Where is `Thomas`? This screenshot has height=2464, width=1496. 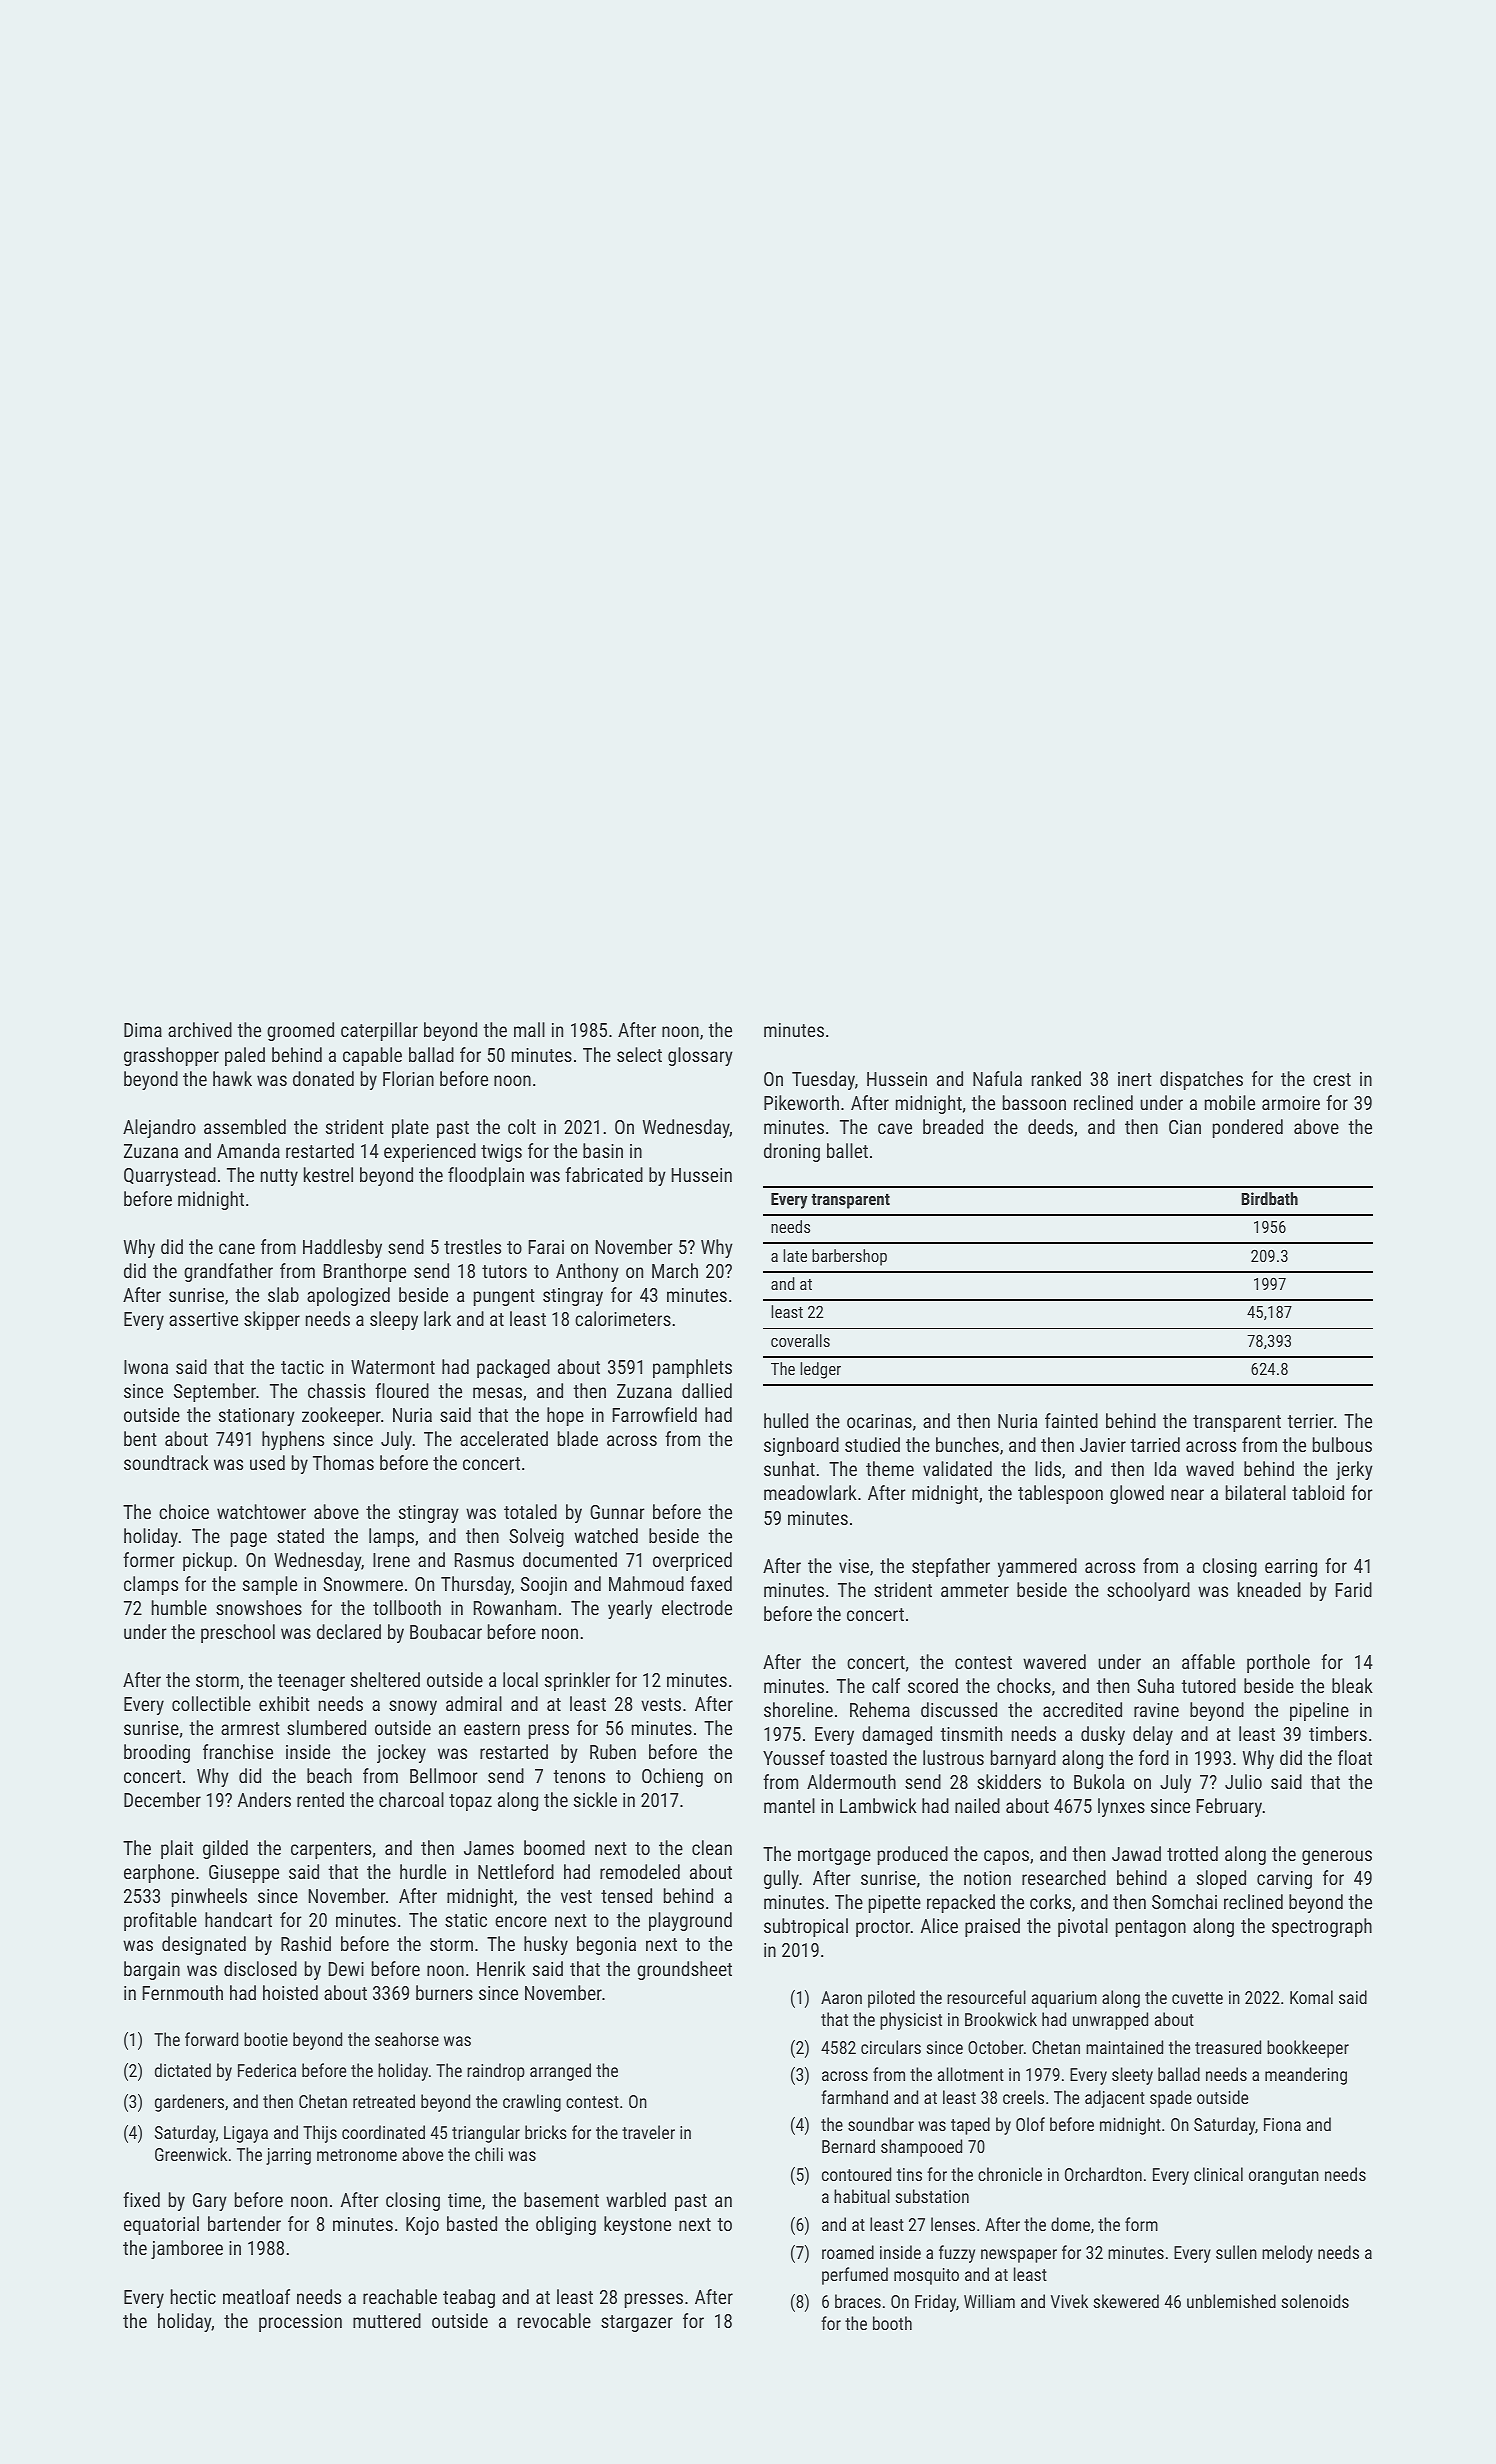 Thomas is located at coordinates (343, 1462).
